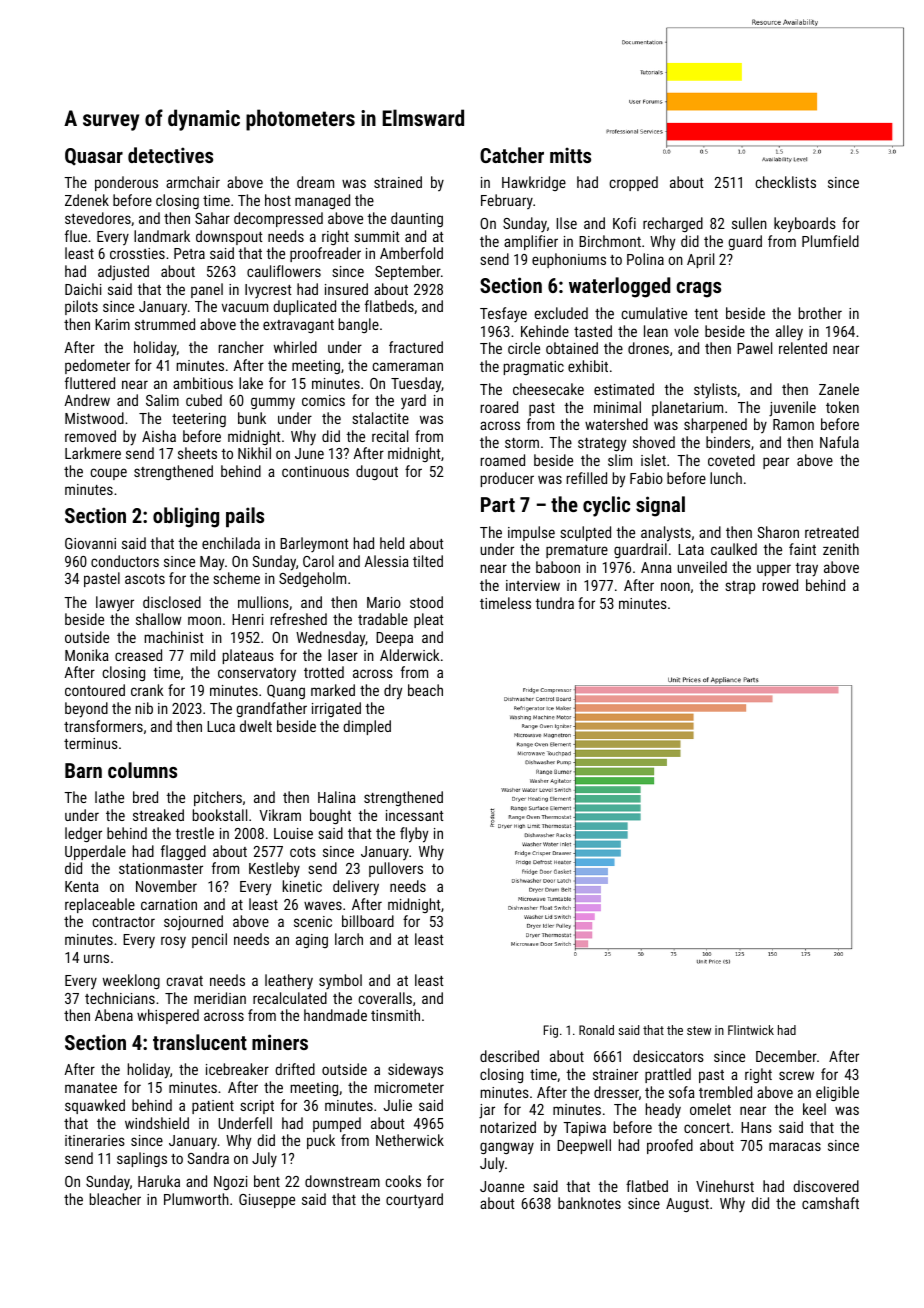 Image resolution: width=924 pixels, height=1308 pixels. What do you see at coordinates (786, 182) in the image?
I see `checklists` at bounding box center [786, 182].
